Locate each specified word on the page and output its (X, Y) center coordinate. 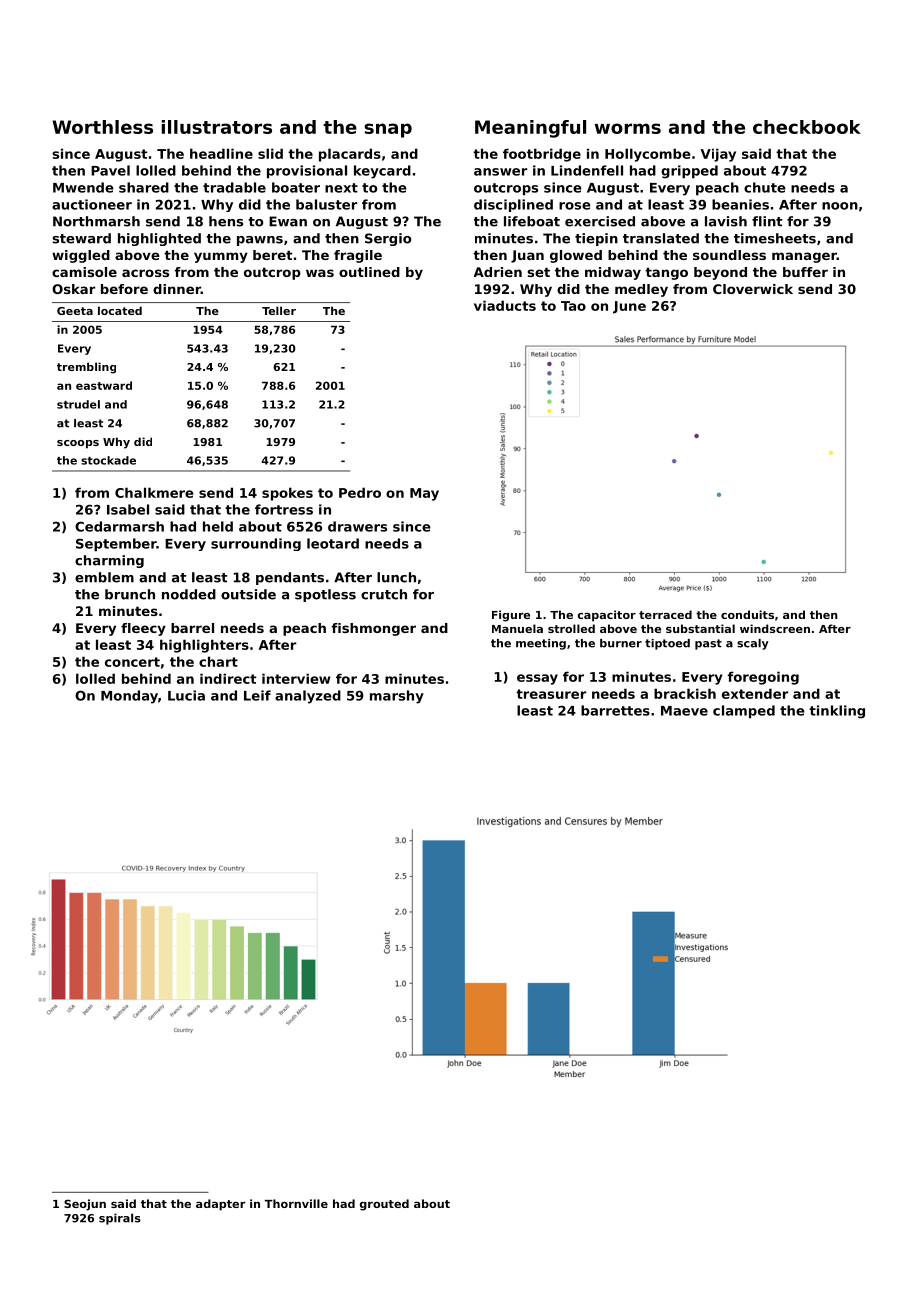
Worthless (103, 127)
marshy (397, 697)
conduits (747, 614)
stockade (108, 460)
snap (388, 130)
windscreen (775, 628)
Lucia (186, 695)
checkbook (807, 127)
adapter (220, 1205)
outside (248, 594)
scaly (753, 644)
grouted (384, 1205)
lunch (396, 577)
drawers (357, 526)
